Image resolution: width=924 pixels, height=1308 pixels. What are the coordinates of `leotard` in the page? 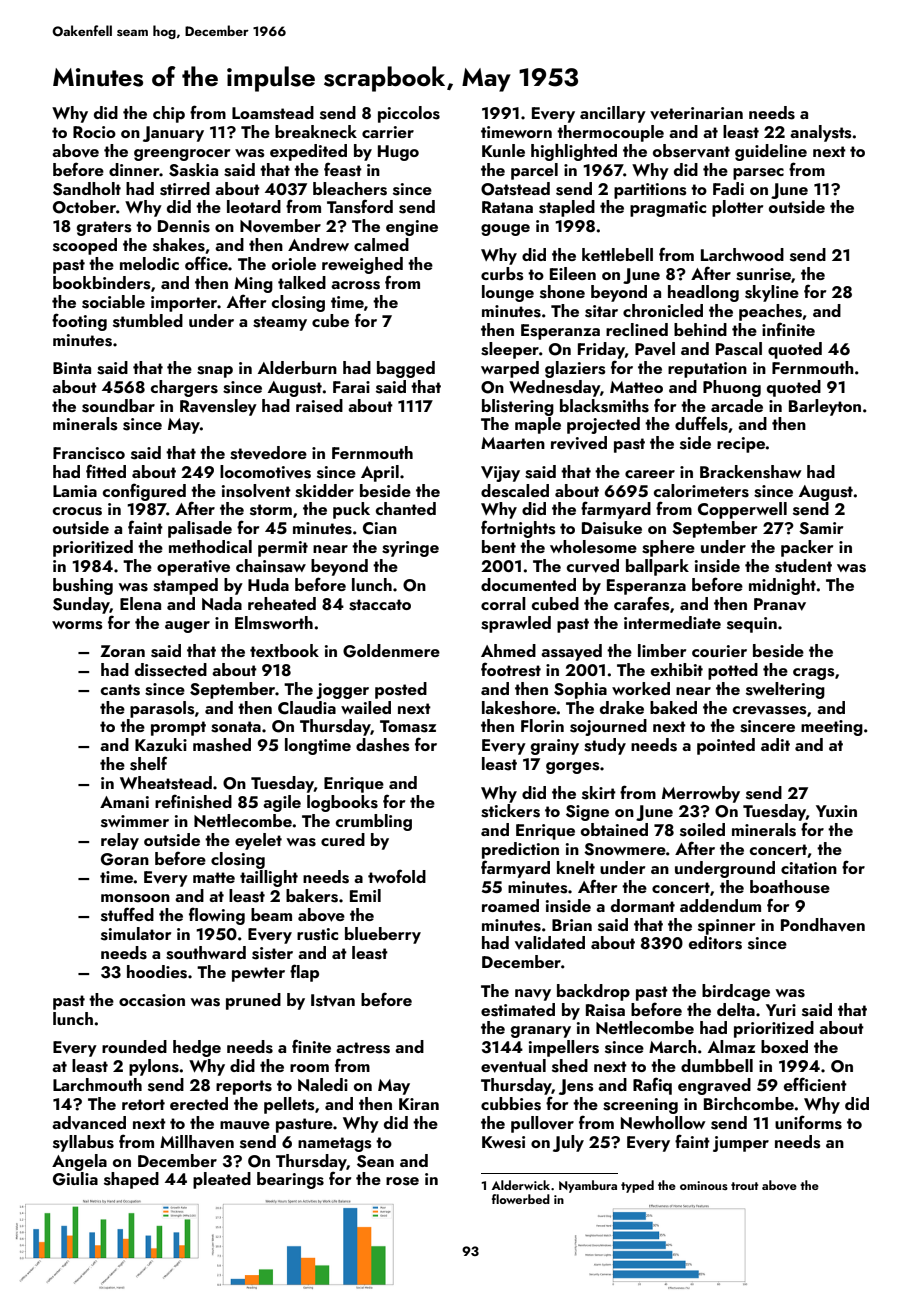 It's located at (254, 206).
